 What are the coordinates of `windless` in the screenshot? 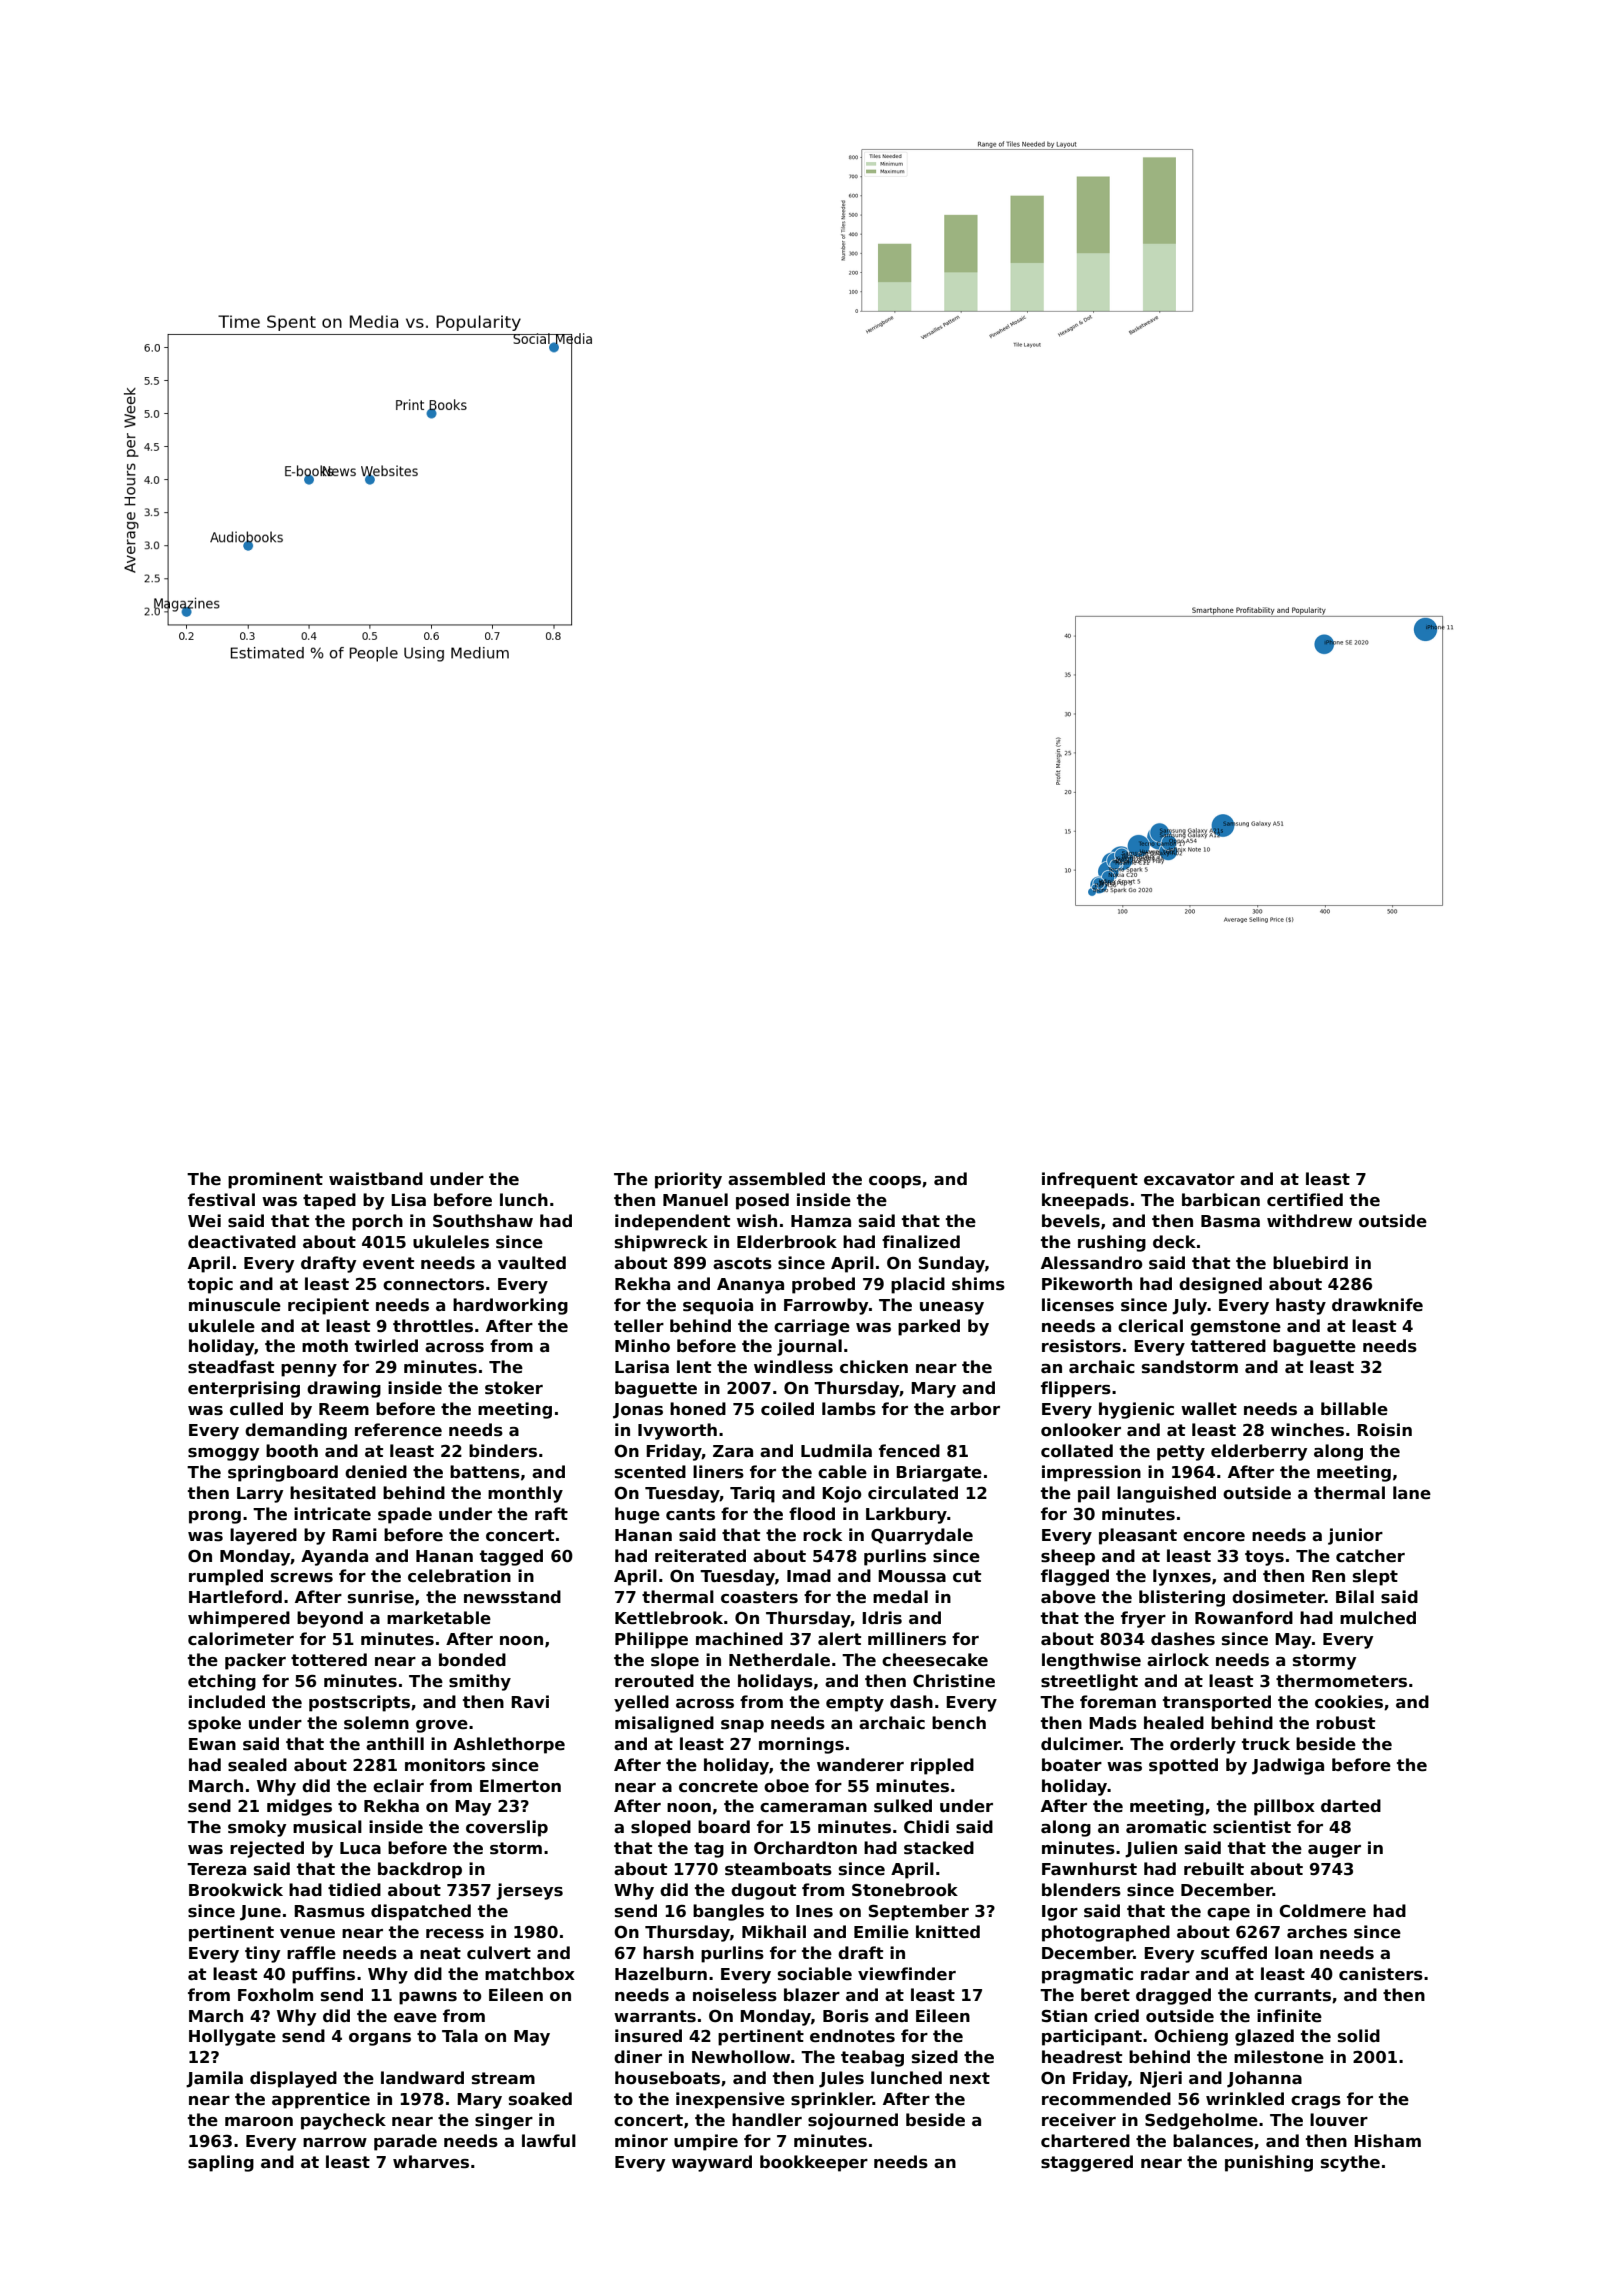 It's located at (793, 1367).
